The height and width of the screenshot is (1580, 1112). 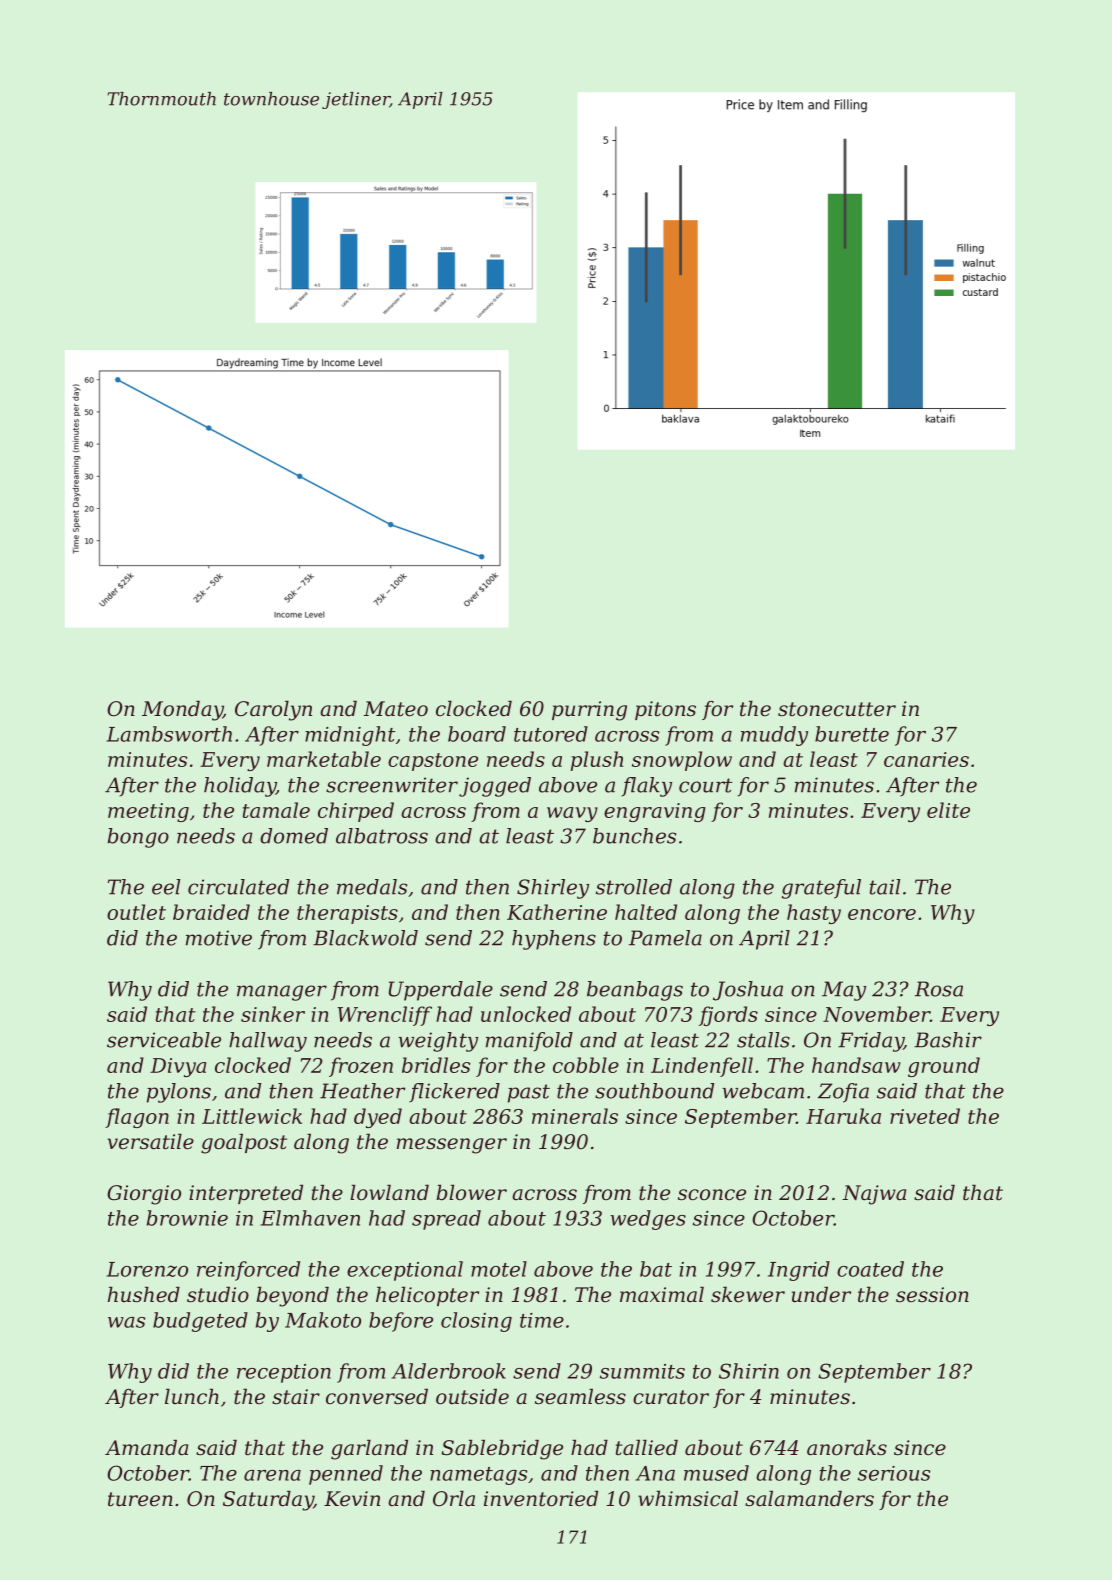 I want to click on pylons, so click(x=179, y=1093).
